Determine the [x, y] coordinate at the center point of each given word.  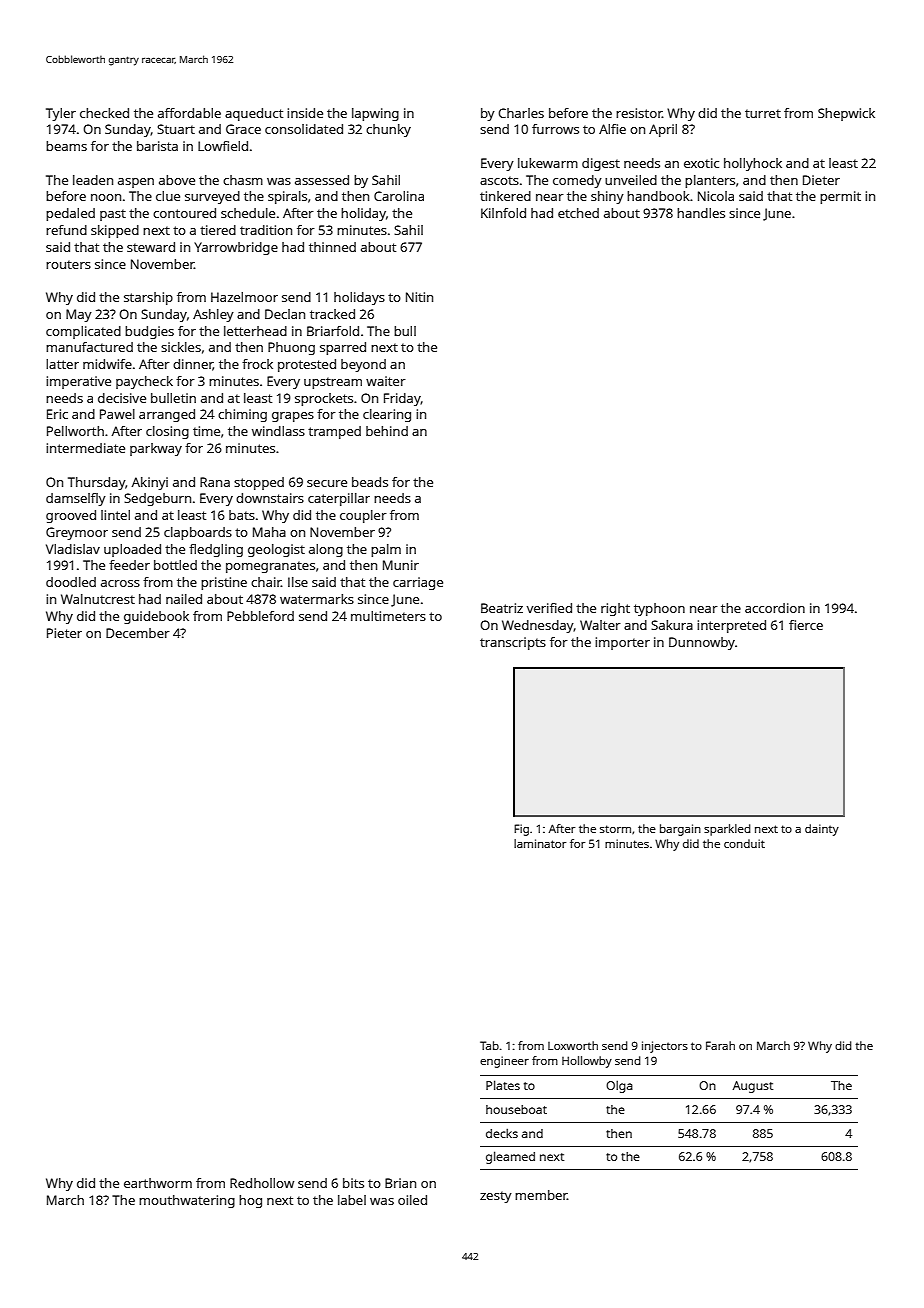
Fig [521, 830]
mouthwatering [187, 1201]
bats [242, 515]
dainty [822, 830]
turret [763, 113]
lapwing [375, 114]
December [138, 633]
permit [840, 197]
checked [104, 113]
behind [387, 431]
